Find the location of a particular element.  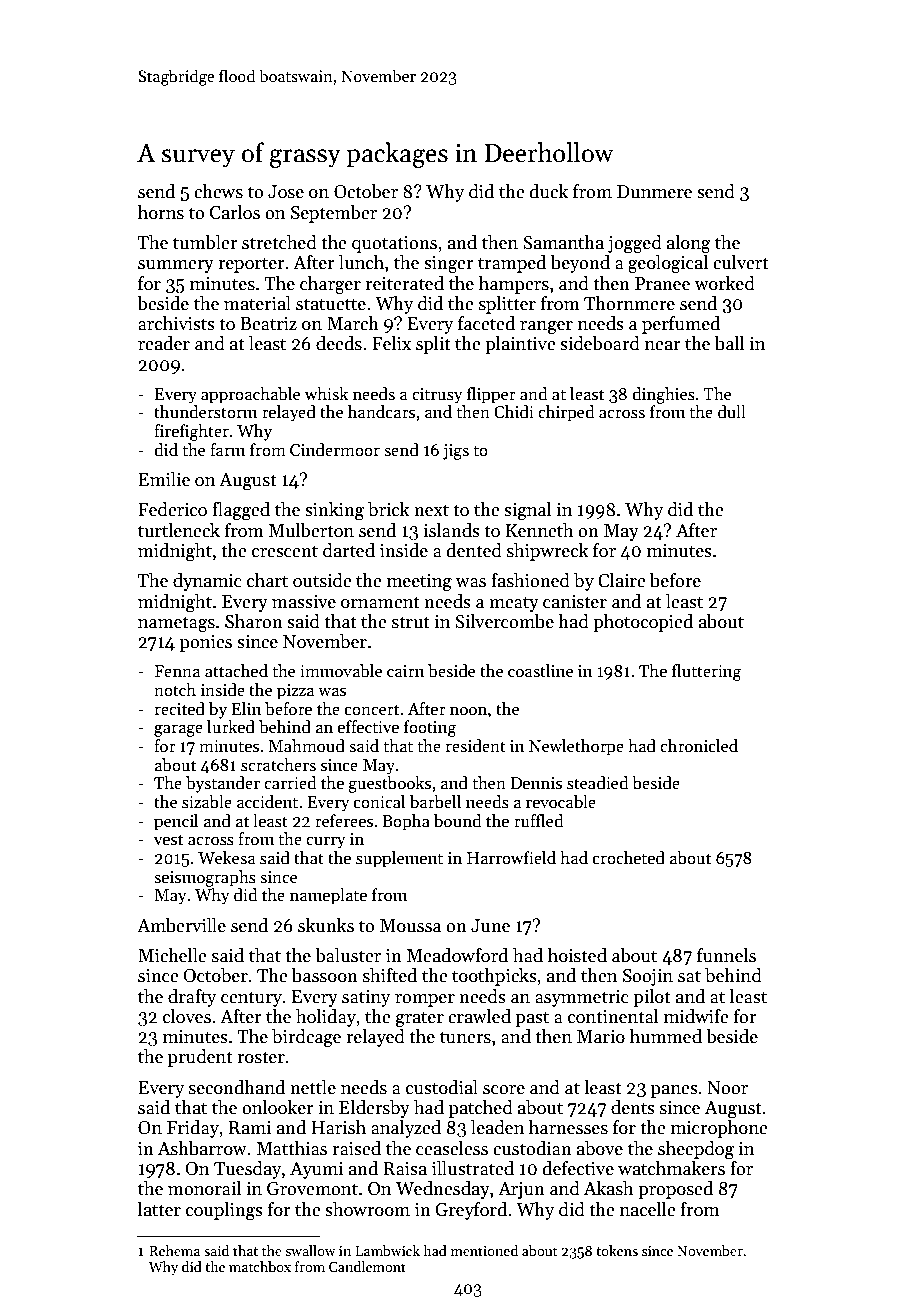

prudent is located at coordinates (200, 1058).
